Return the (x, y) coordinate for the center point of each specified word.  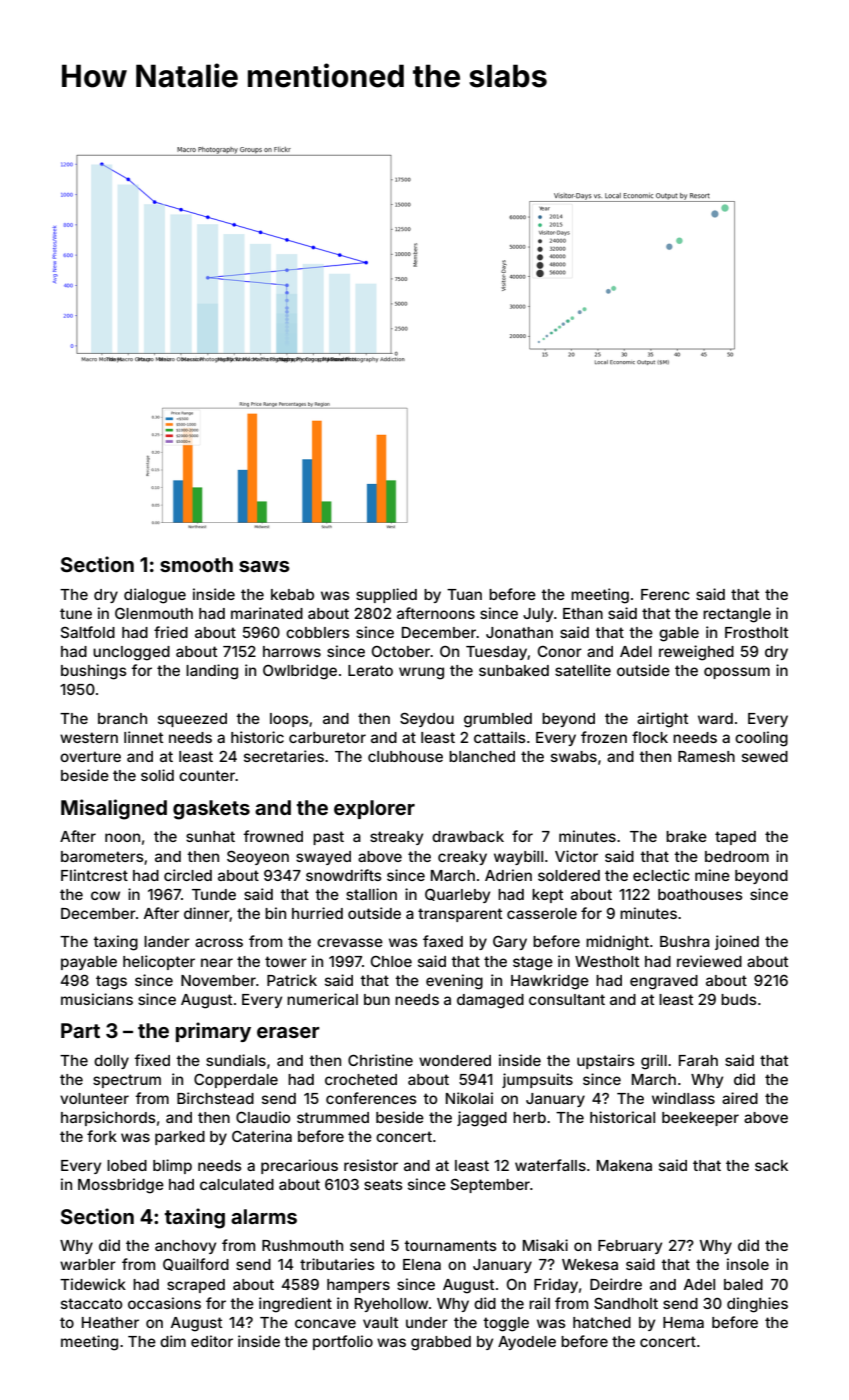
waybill (518, 857)
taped (735, 838)
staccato (91, 1303)
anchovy (185, 1247)
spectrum (127, 1081)
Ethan (583, 613)
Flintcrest (94, 875)
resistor (371, 1165)
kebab (292, 594)
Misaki (545, 1245)
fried (171, 632)
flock (650, 737)
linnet (143, 737)
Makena (624, 1165)
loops (289, 720)
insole (748, 1264)
